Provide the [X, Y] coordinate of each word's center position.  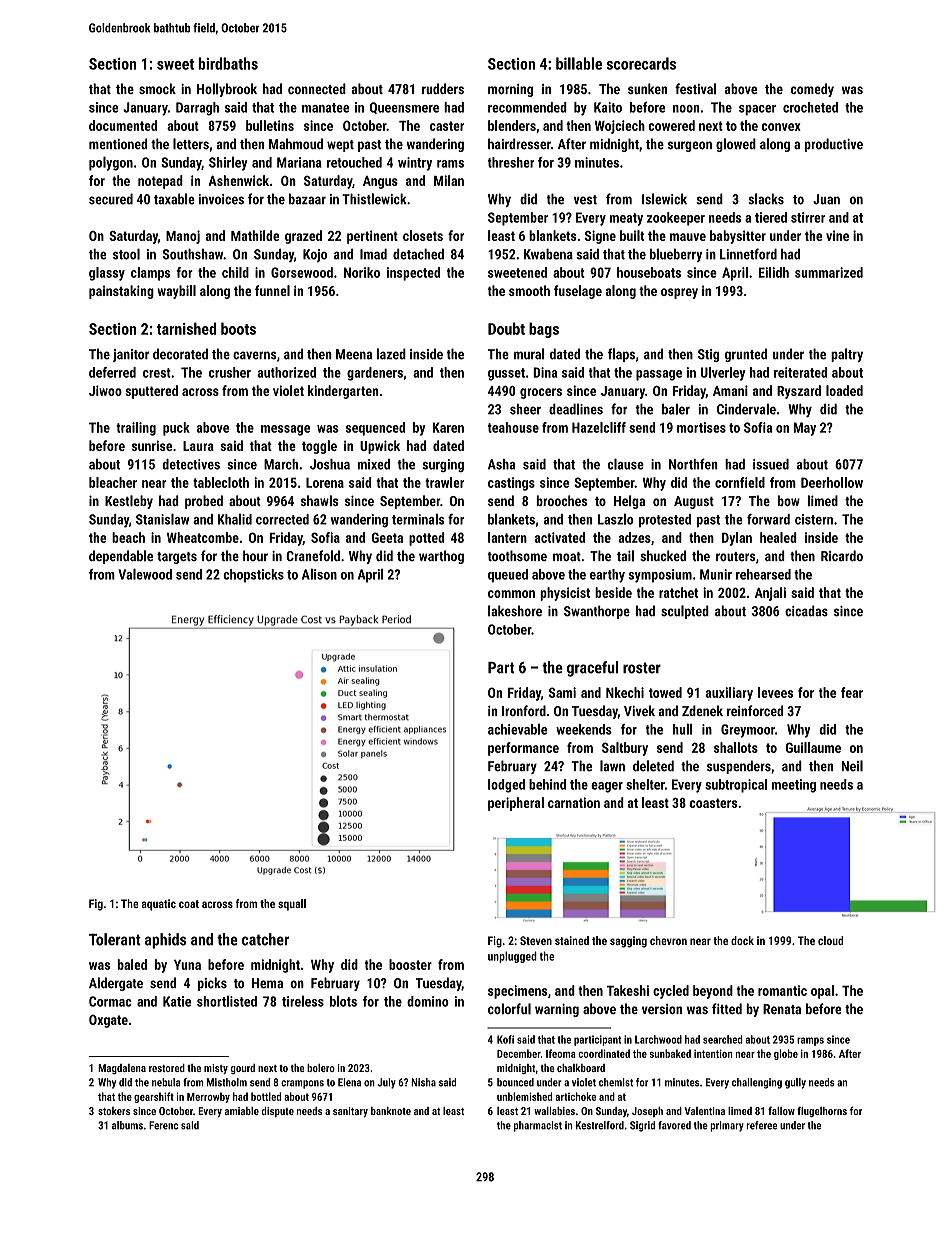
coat [189, 904]
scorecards [641, 63]
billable [579, 63]
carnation [574, 802]
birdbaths [228, 63]
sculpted [685, 612]
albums [127, 1125]
